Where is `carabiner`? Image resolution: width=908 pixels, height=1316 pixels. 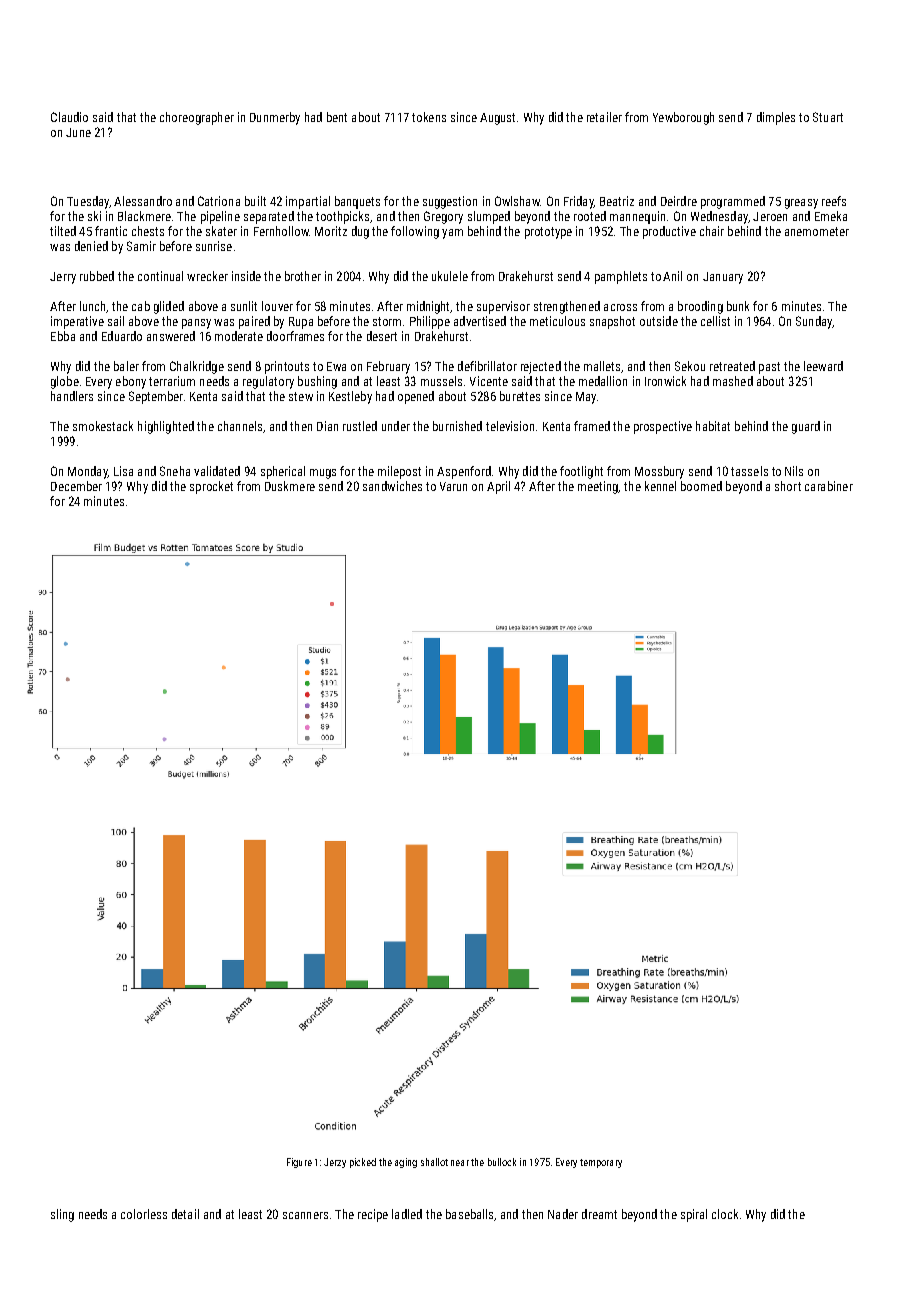
carabiner is located at coordinates (829, 486).
